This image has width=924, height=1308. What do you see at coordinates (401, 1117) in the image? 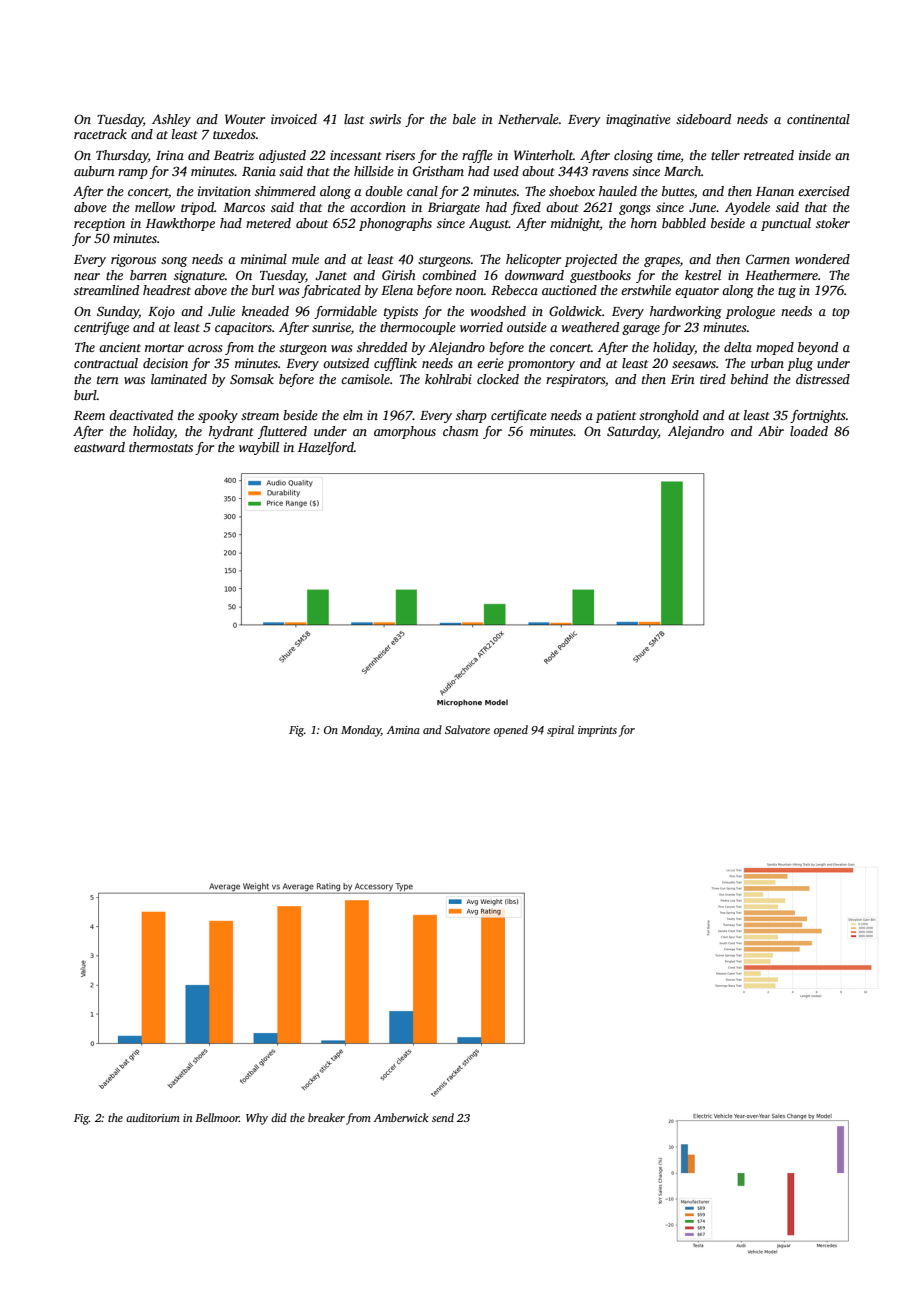
I see `Amberwick` at bounding box center [401, 1117].
